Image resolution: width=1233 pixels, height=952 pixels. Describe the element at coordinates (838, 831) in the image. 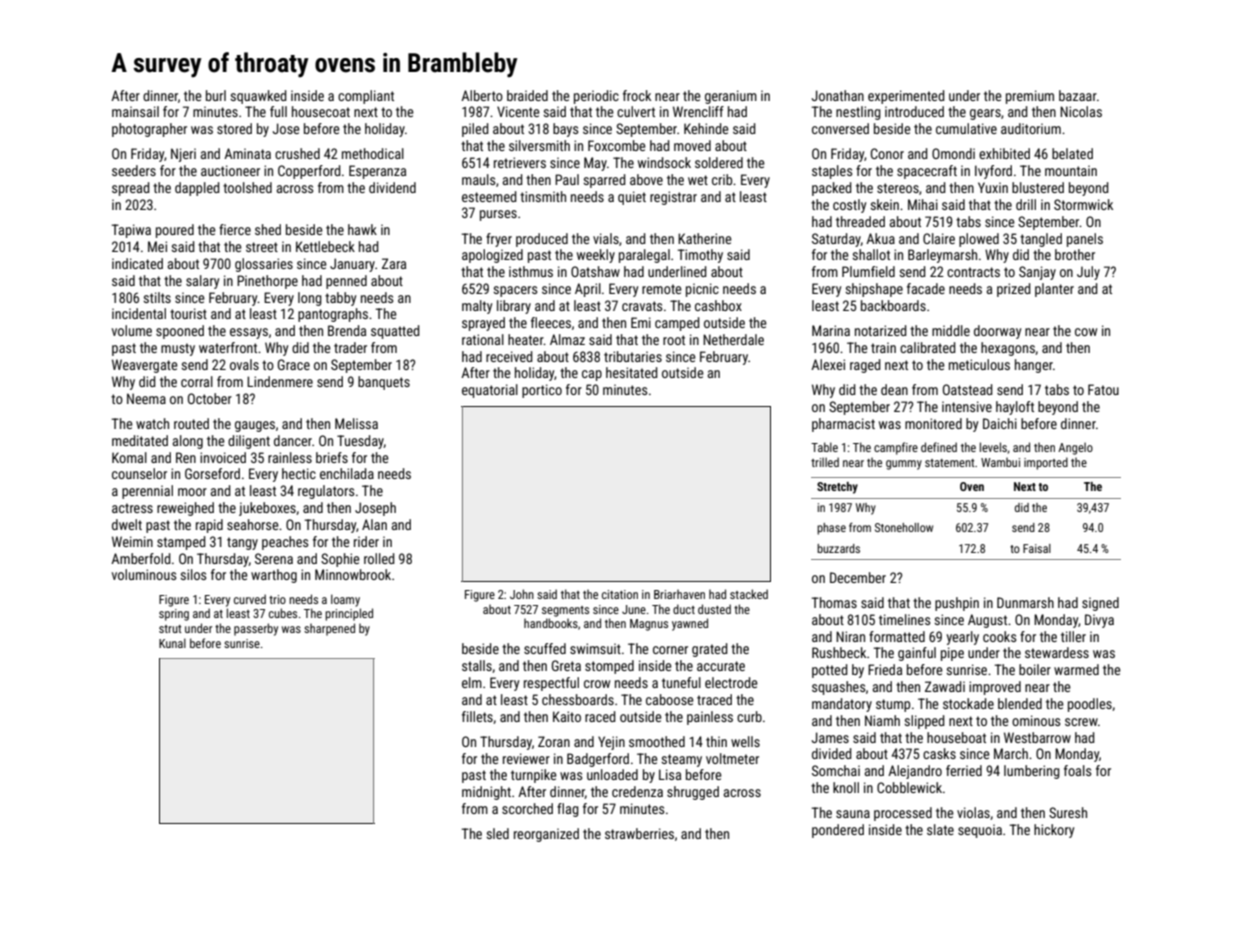

I see `pondered` at that location.
